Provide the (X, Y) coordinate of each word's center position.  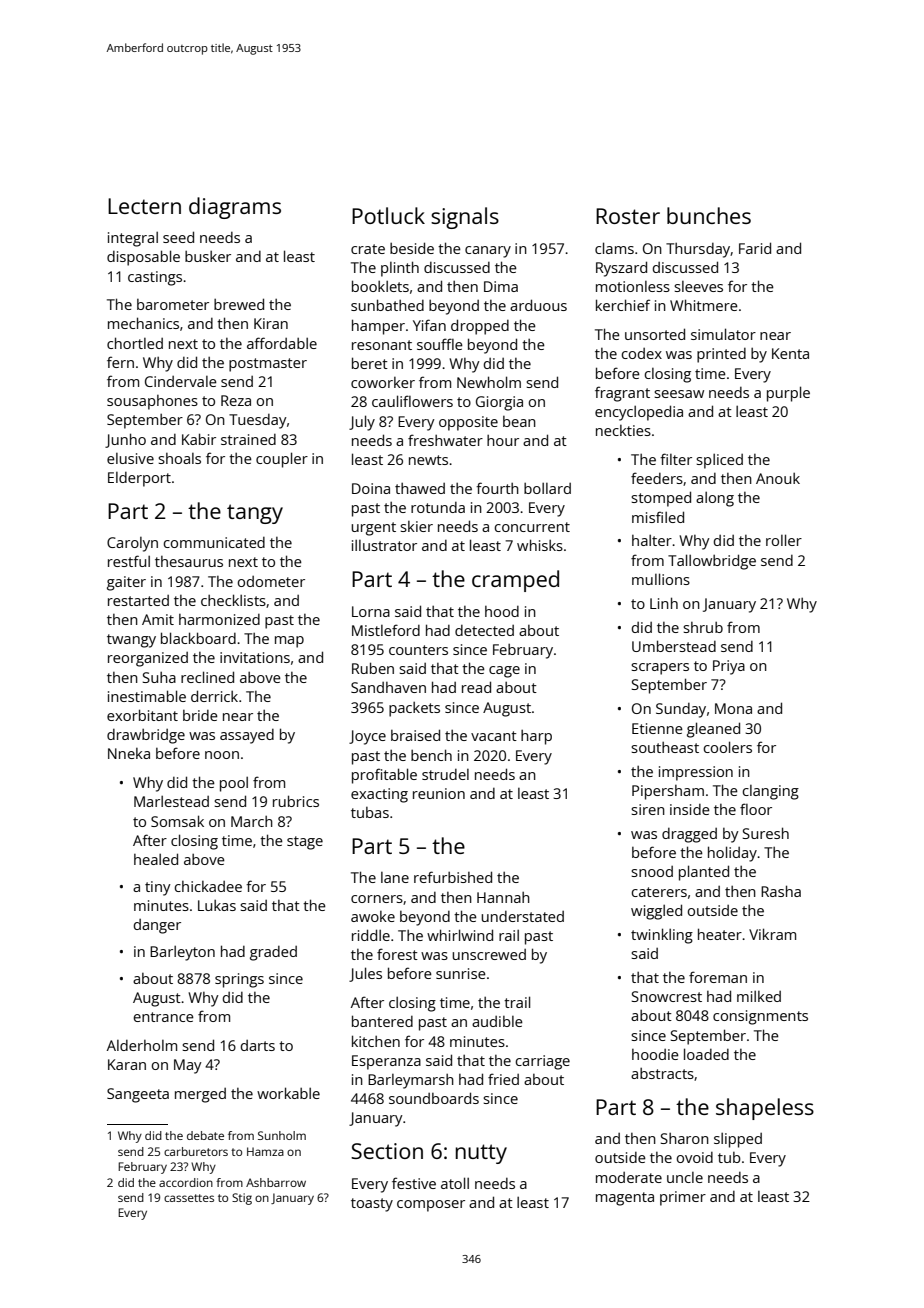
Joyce (367, 737)
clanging (770, 792)
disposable (143, 258)
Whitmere (704, 305)
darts (258, 1045)
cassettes (189, 1198)
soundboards (434, 1098)
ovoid (695, 1157)
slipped (738, 1140)
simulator (723, 334)
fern (120, 362)
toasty (372, 1205)
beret (370, 363)
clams (614, 248)
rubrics (296, 801)
